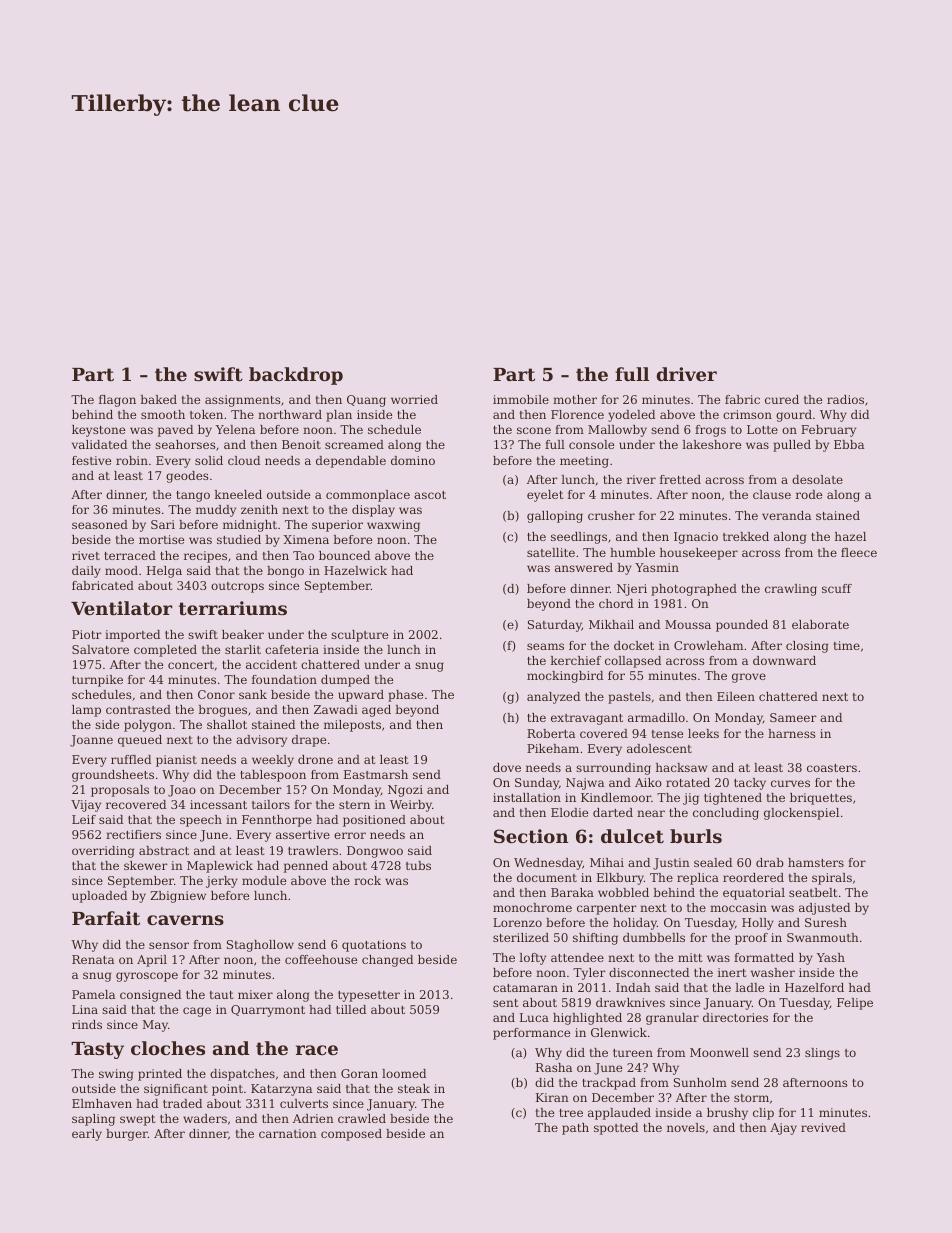  I want to click on baked, so click(158, 399).
